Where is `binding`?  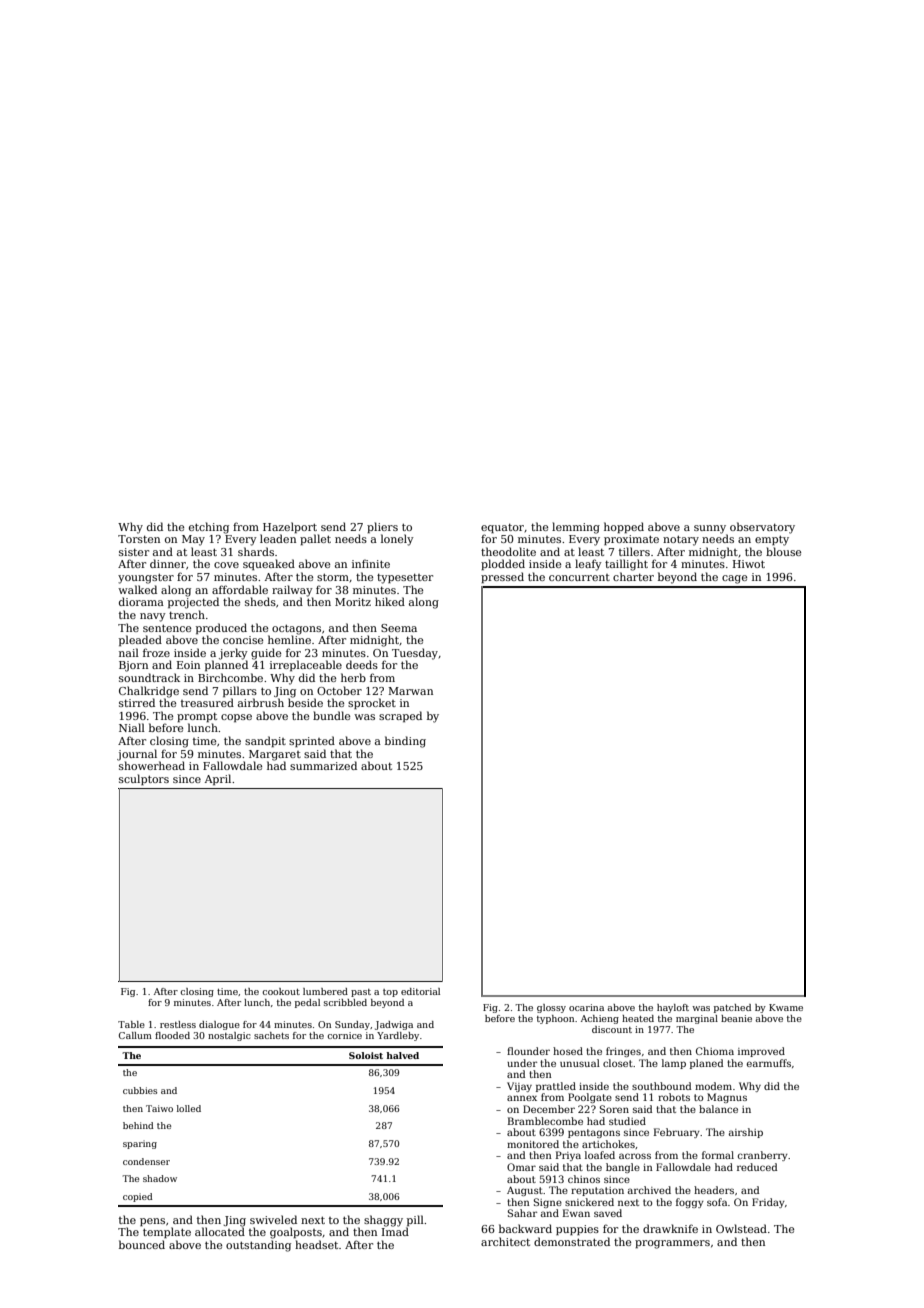 binding is located at coordinates (405, 742).
